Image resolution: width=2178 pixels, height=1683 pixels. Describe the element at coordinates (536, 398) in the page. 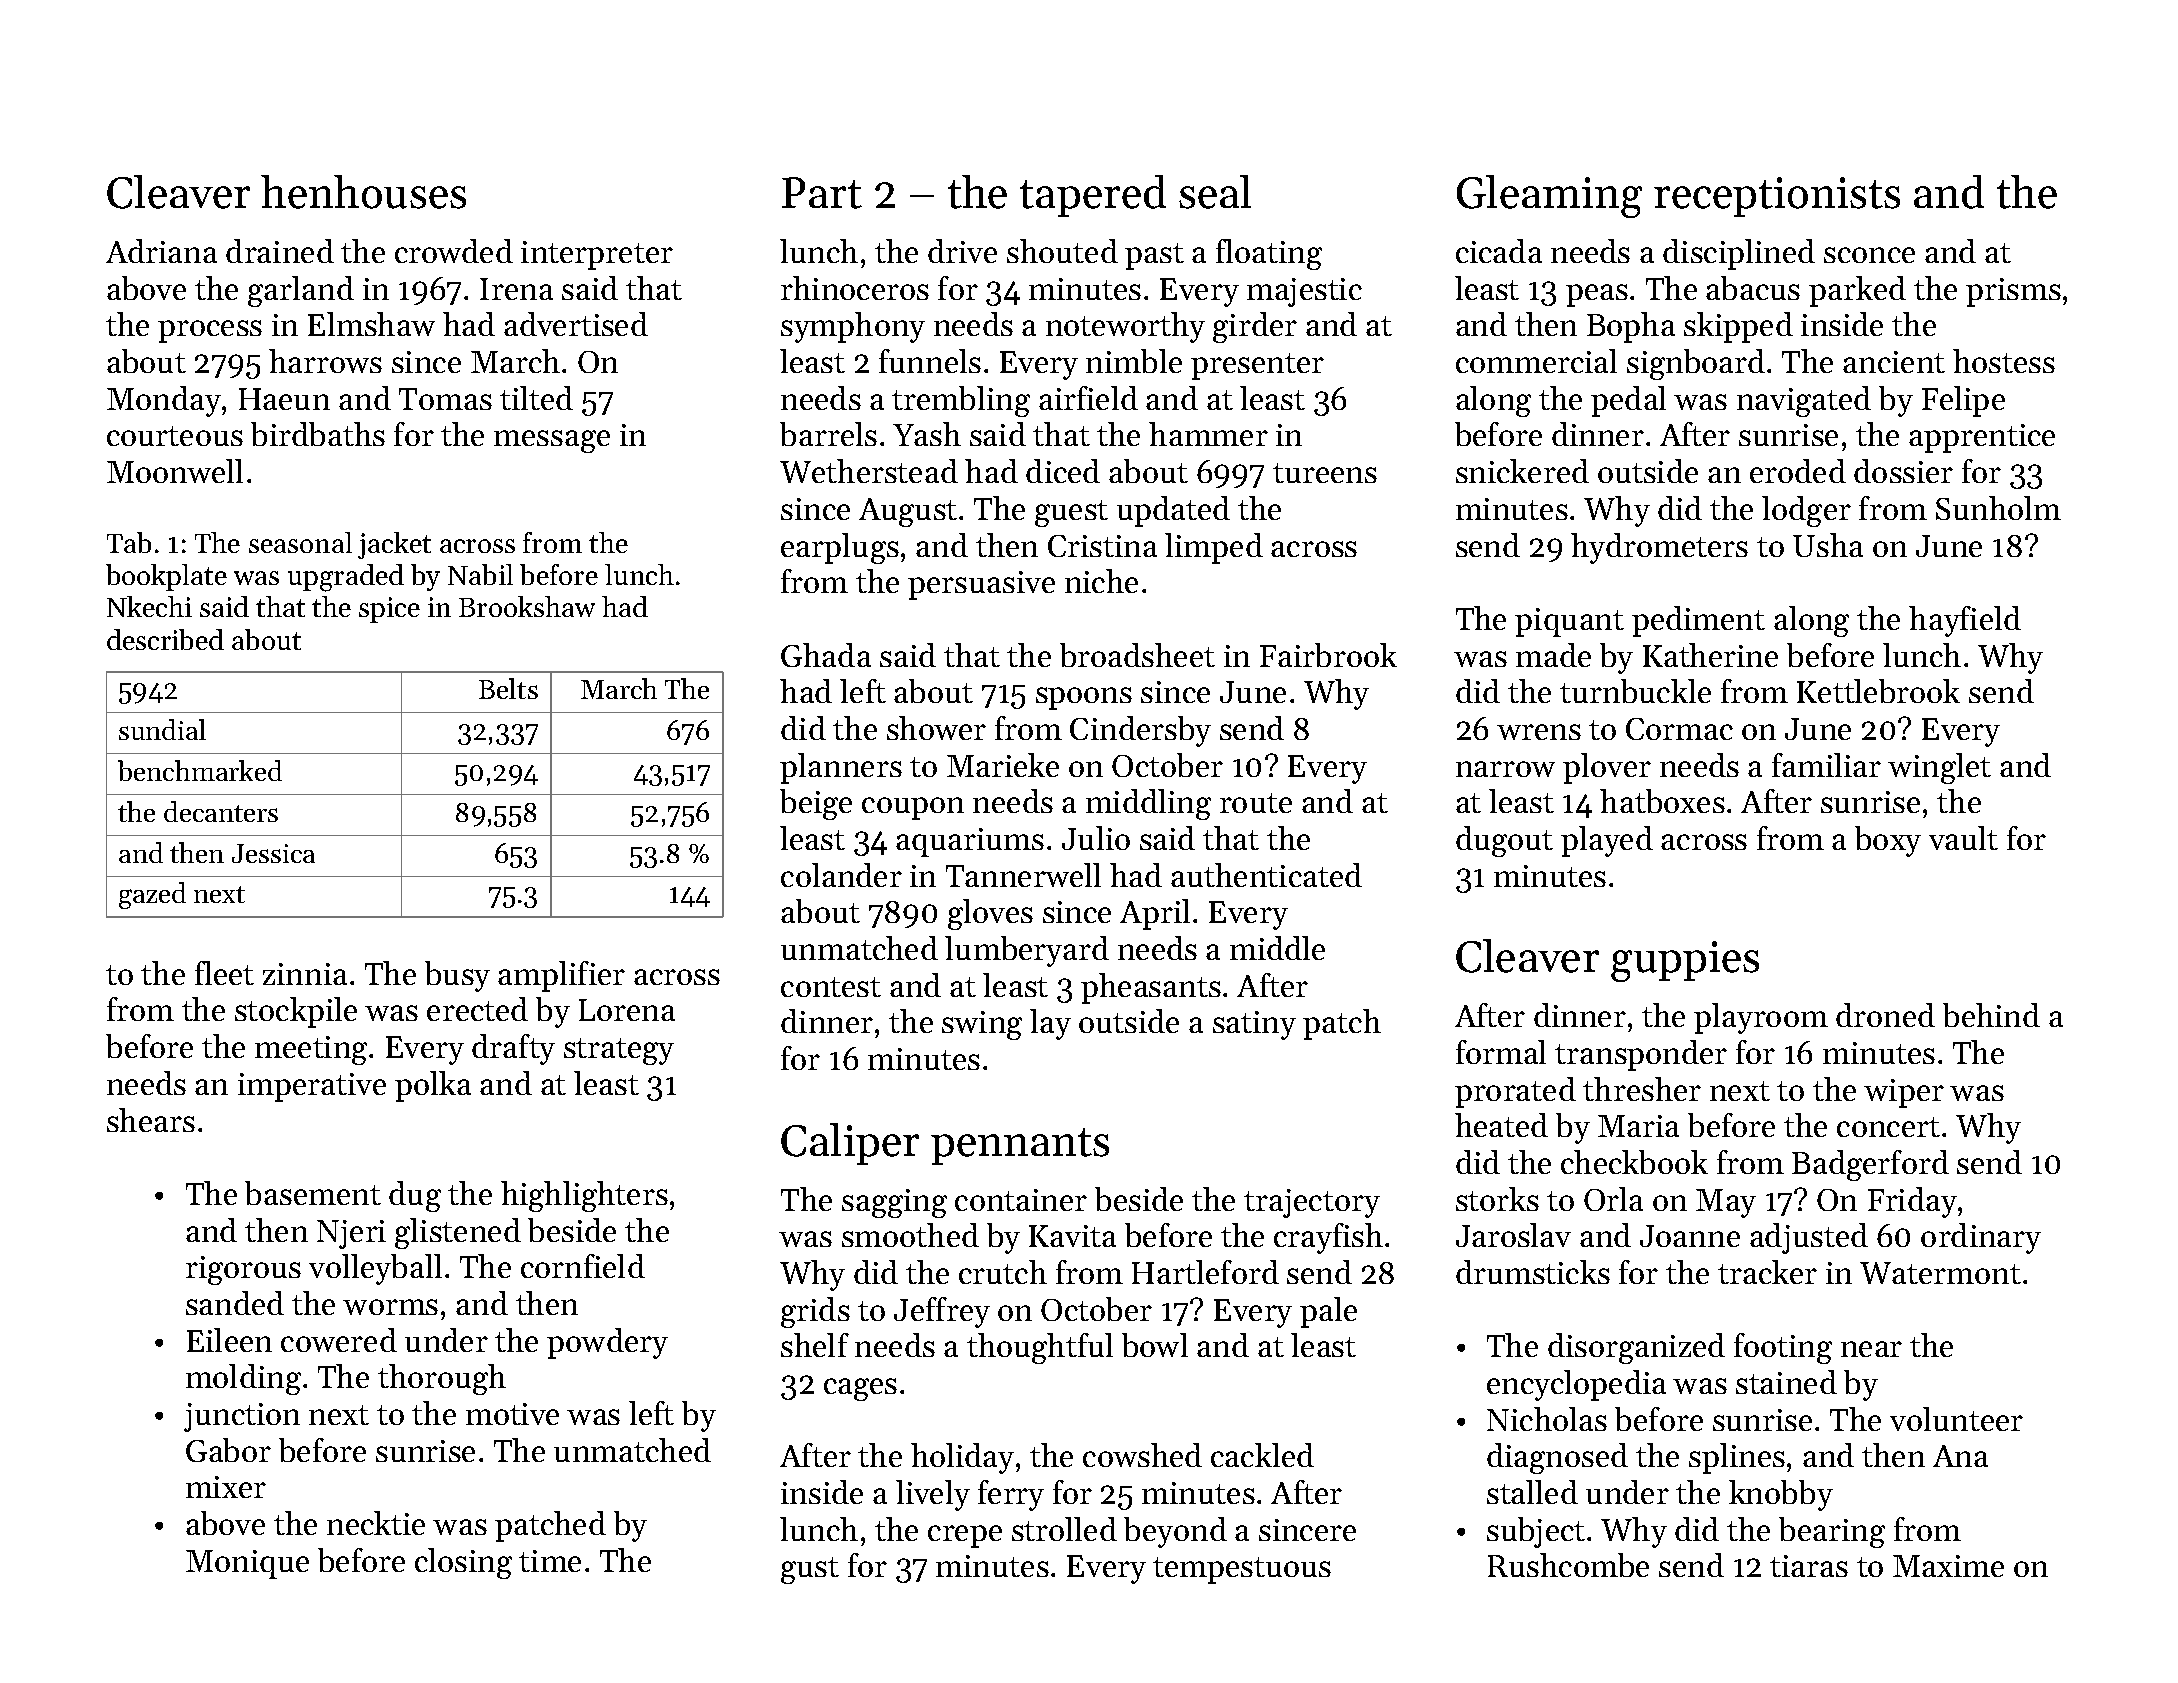

I see `tilted` at that location.
